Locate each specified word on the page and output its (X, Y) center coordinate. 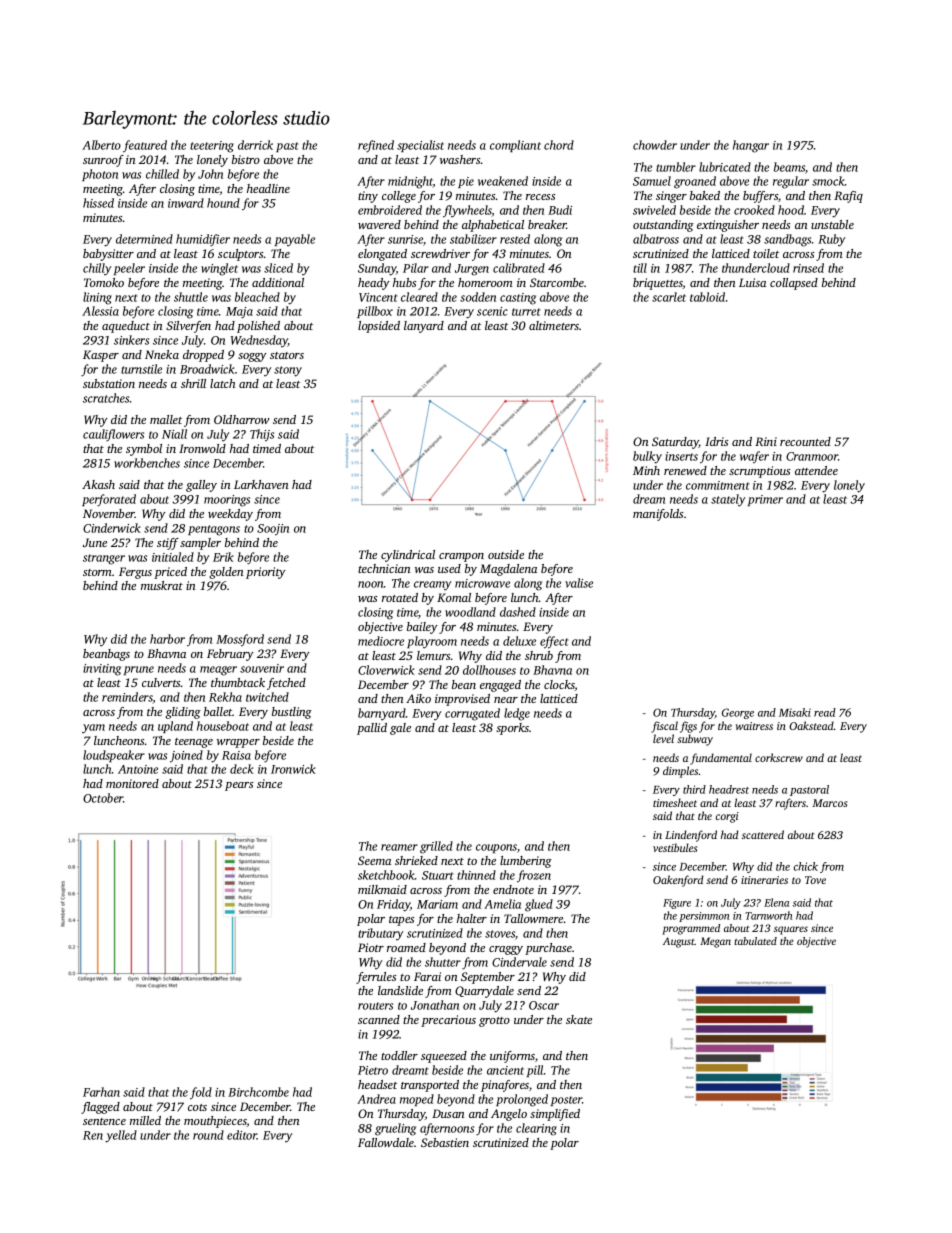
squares (791, 930)
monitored (132, 783)
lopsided (379, 327)
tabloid (707, 297)
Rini (766, 441)
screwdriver (440, 253)
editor (242, 1135)
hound (223, 203)
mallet (166, 419)
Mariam (437, 904)
